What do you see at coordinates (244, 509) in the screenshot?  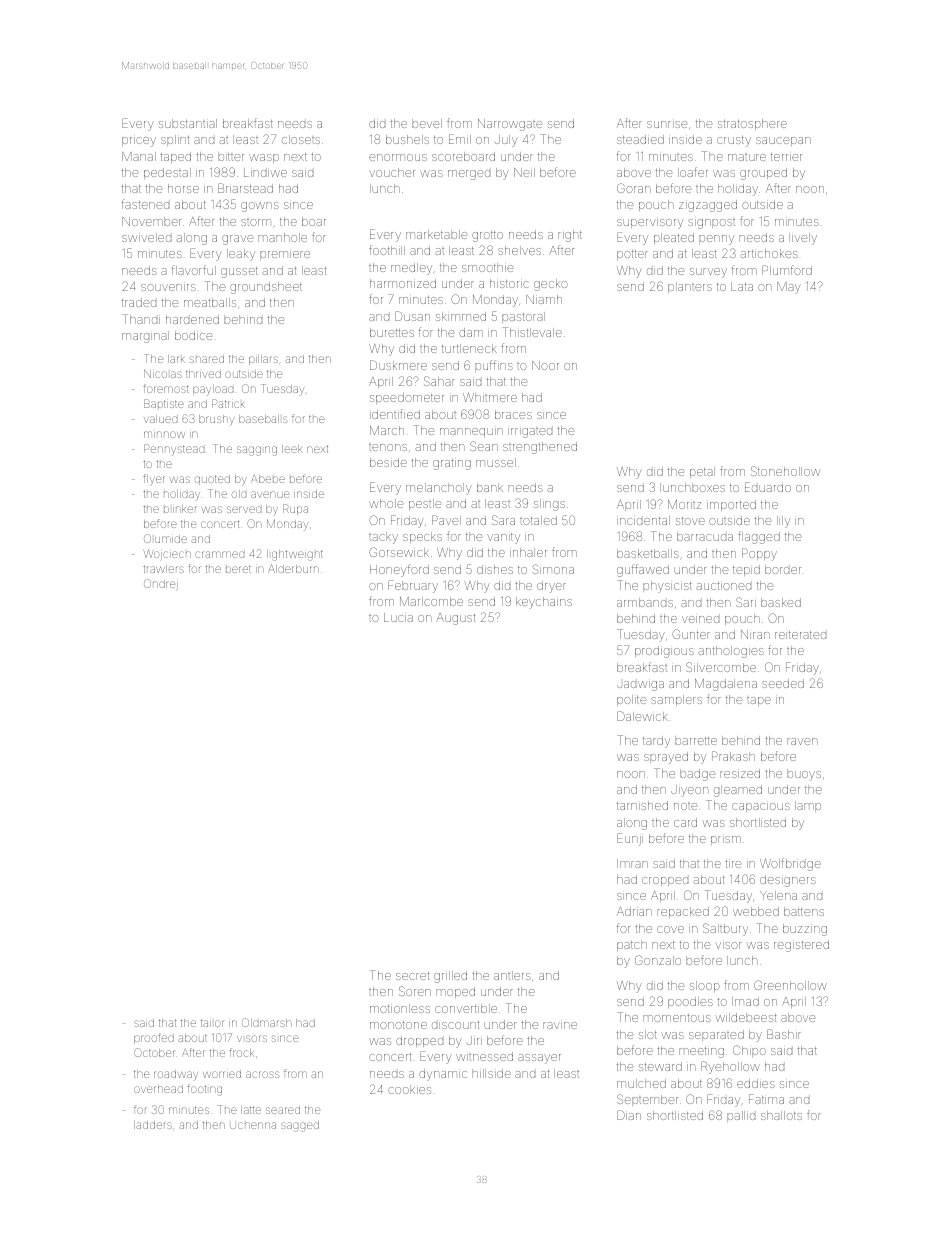 I see `served` at bounding box center [244, 509].
